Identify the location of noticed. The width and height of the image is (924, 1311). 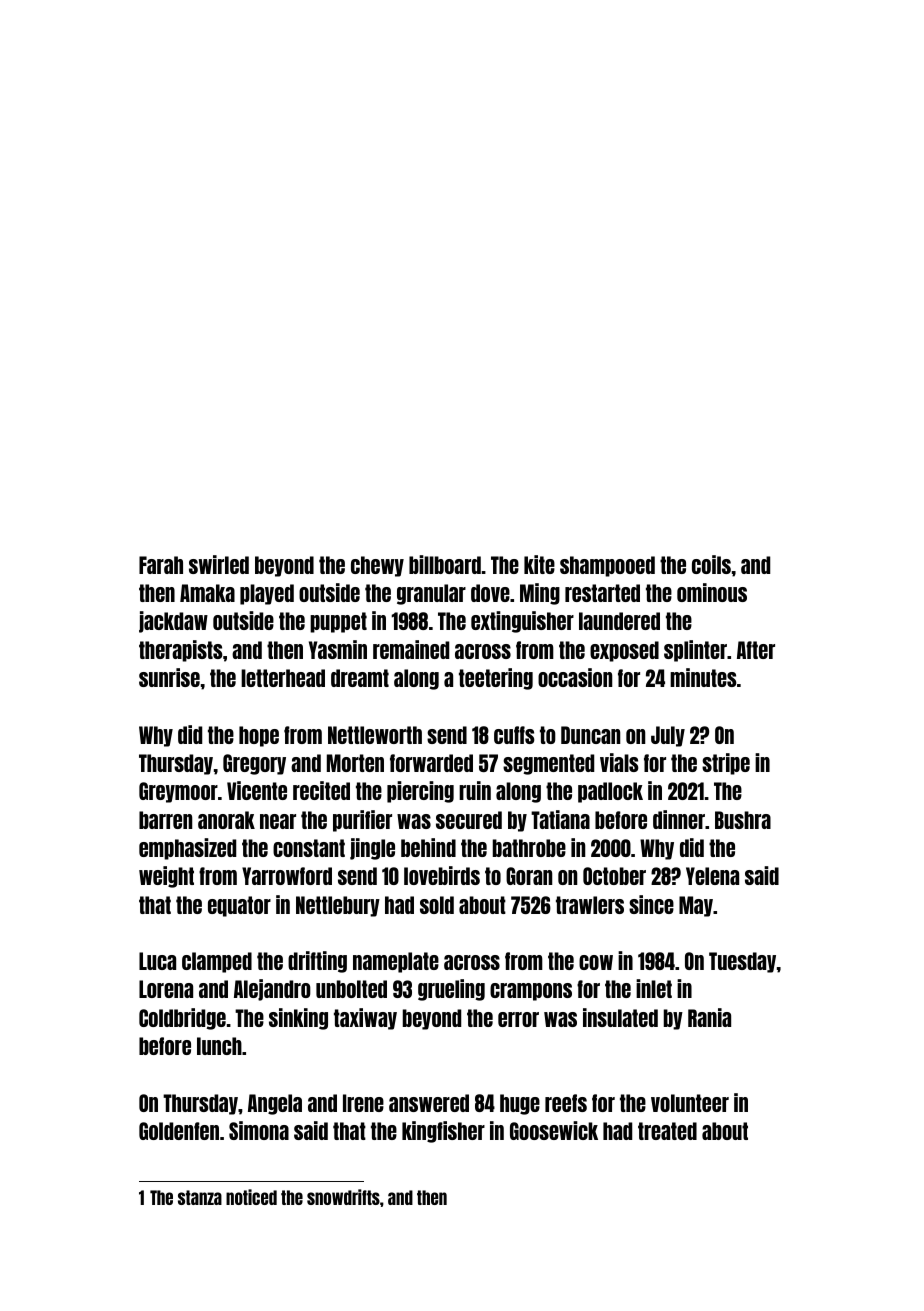
(251, 1197).
